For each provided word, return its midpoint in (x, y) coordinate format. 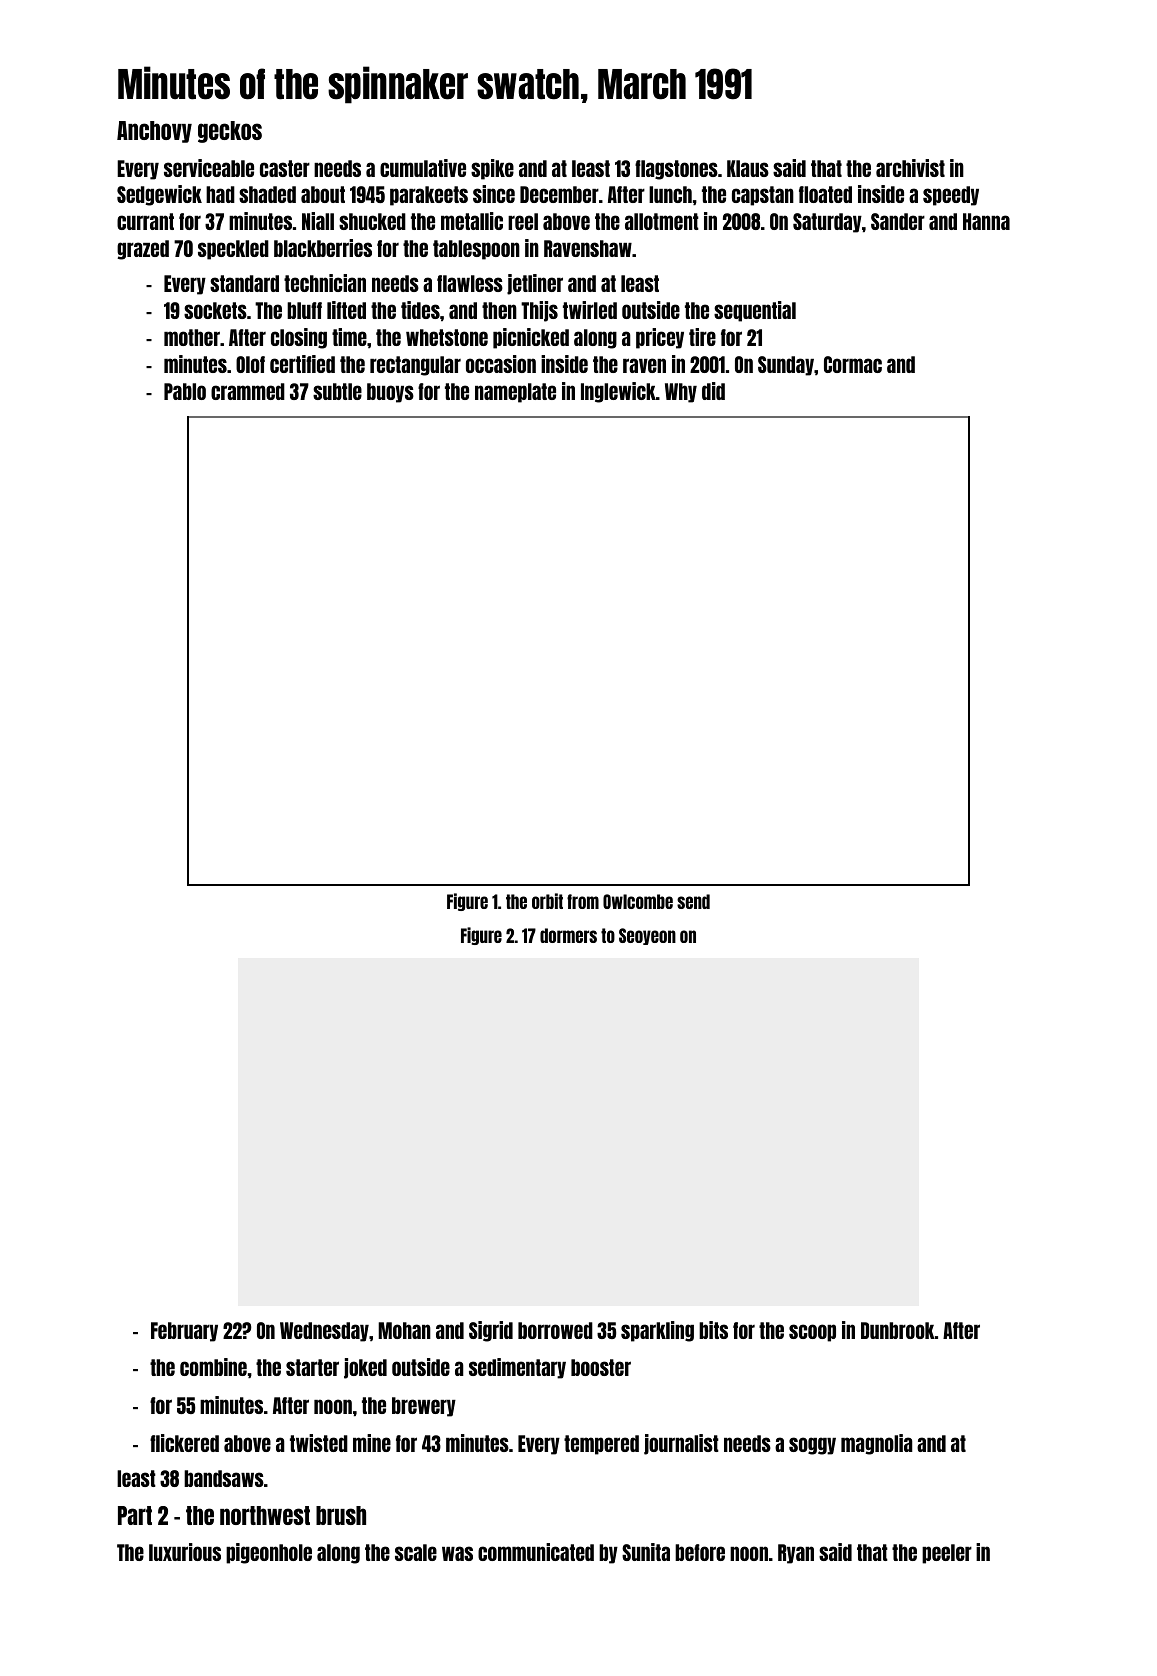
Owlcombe (638, 901)
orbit (547, 901)
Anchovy (154, 132)
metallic (472, 221)
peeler (947, 1554)
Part (135, 1515)
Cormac (853, 364)
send (693, 901)
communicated (536, 1552)
